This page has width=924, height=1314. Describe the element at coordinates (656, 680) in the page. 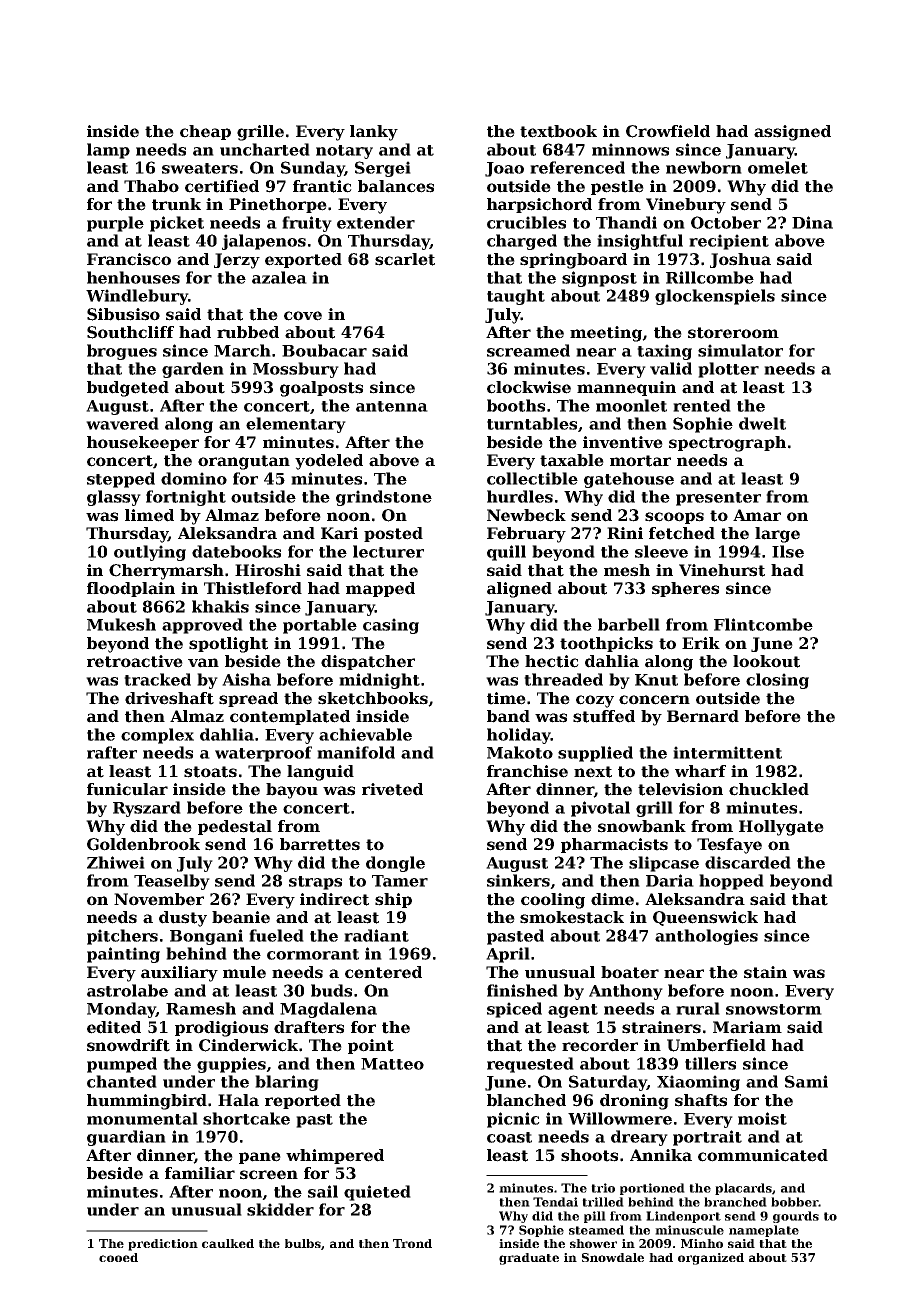

I see `Knut` at that location.
